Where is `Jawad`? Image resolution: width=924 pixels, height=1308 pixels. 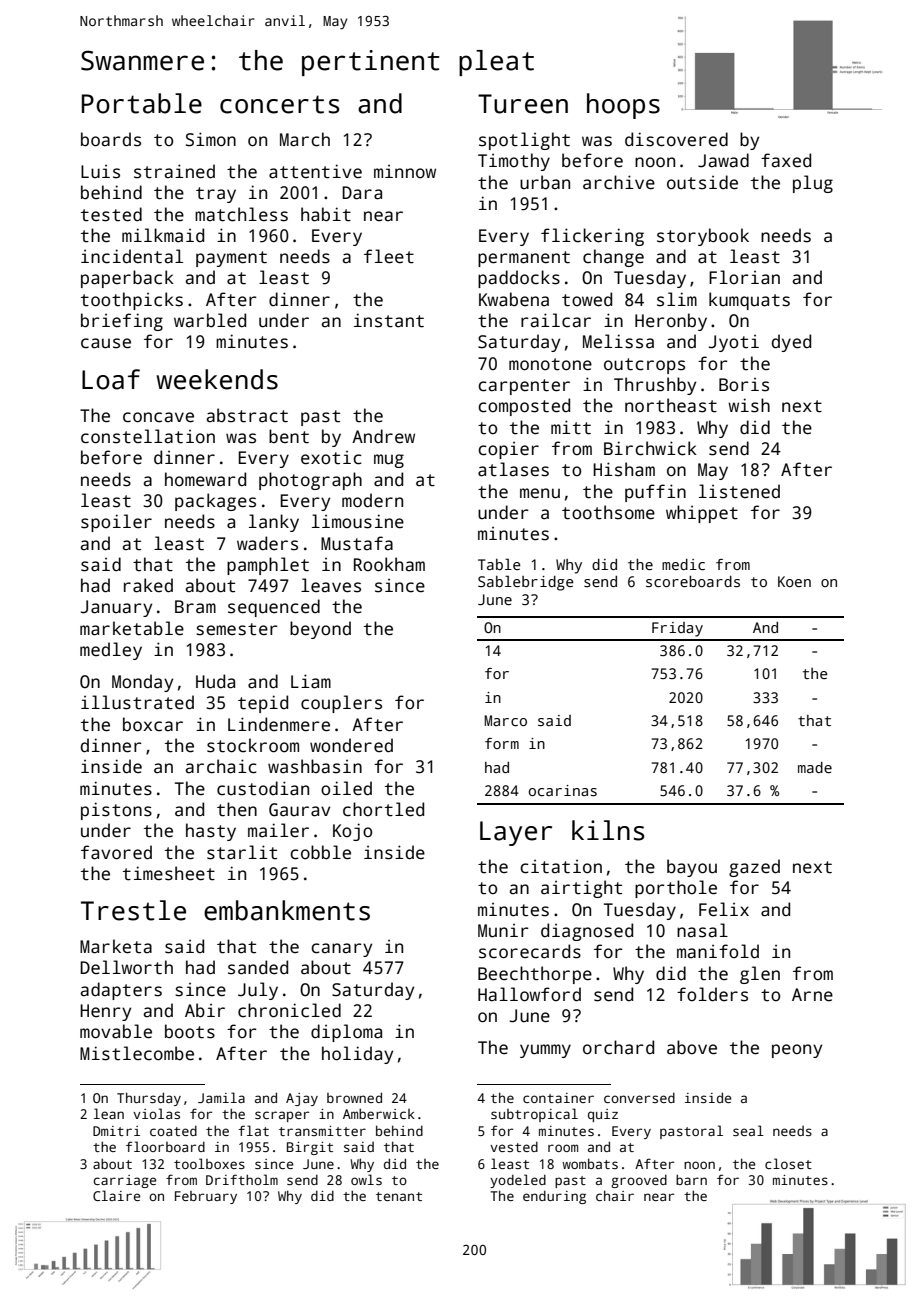 Jawad is located at coordinates (723, 160).
